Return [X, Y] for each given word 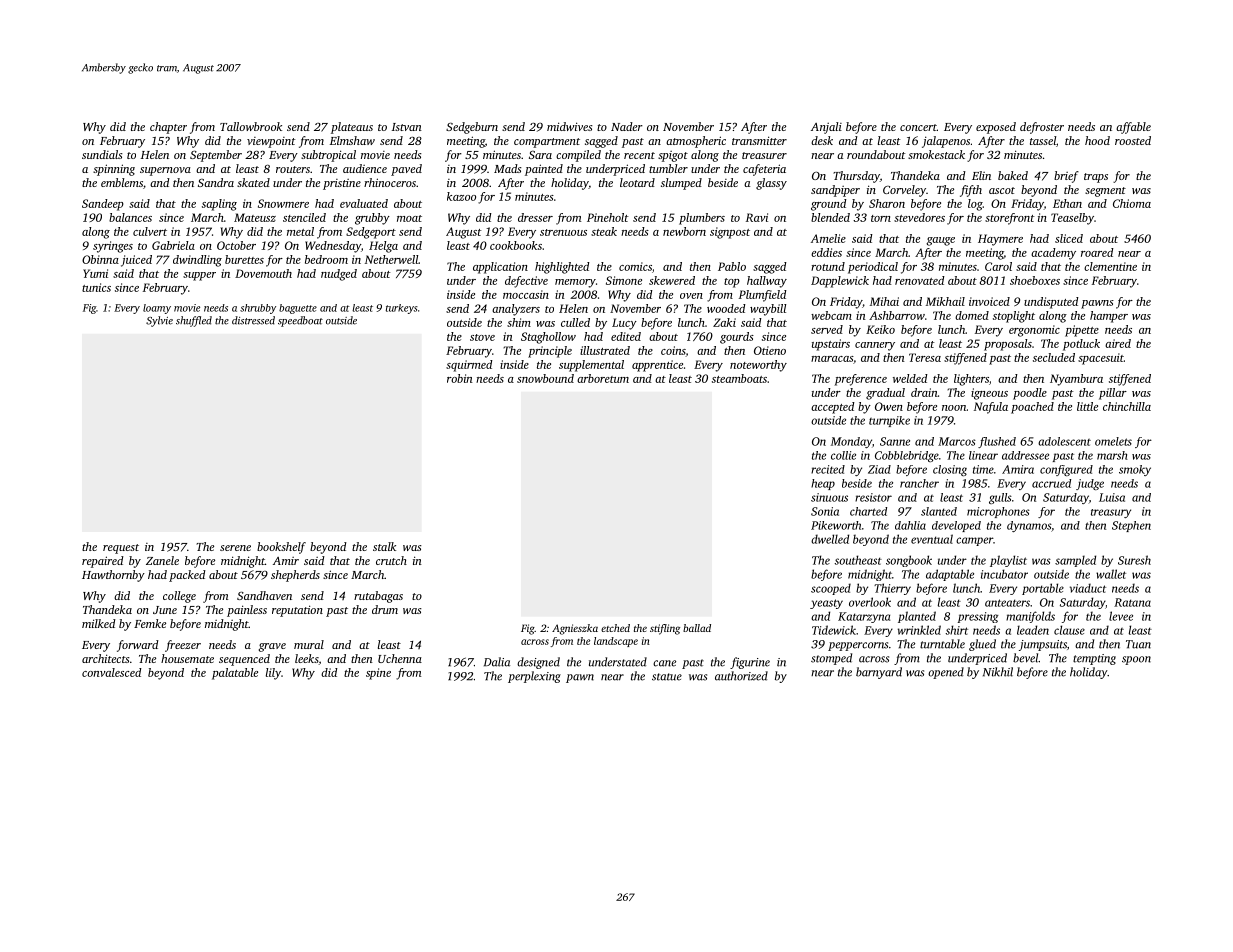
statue [667, 677]
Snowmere [283, 203]
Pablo [732, 266]
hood [1097, 140]
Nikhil [998, 672]
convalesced [112, 672]
